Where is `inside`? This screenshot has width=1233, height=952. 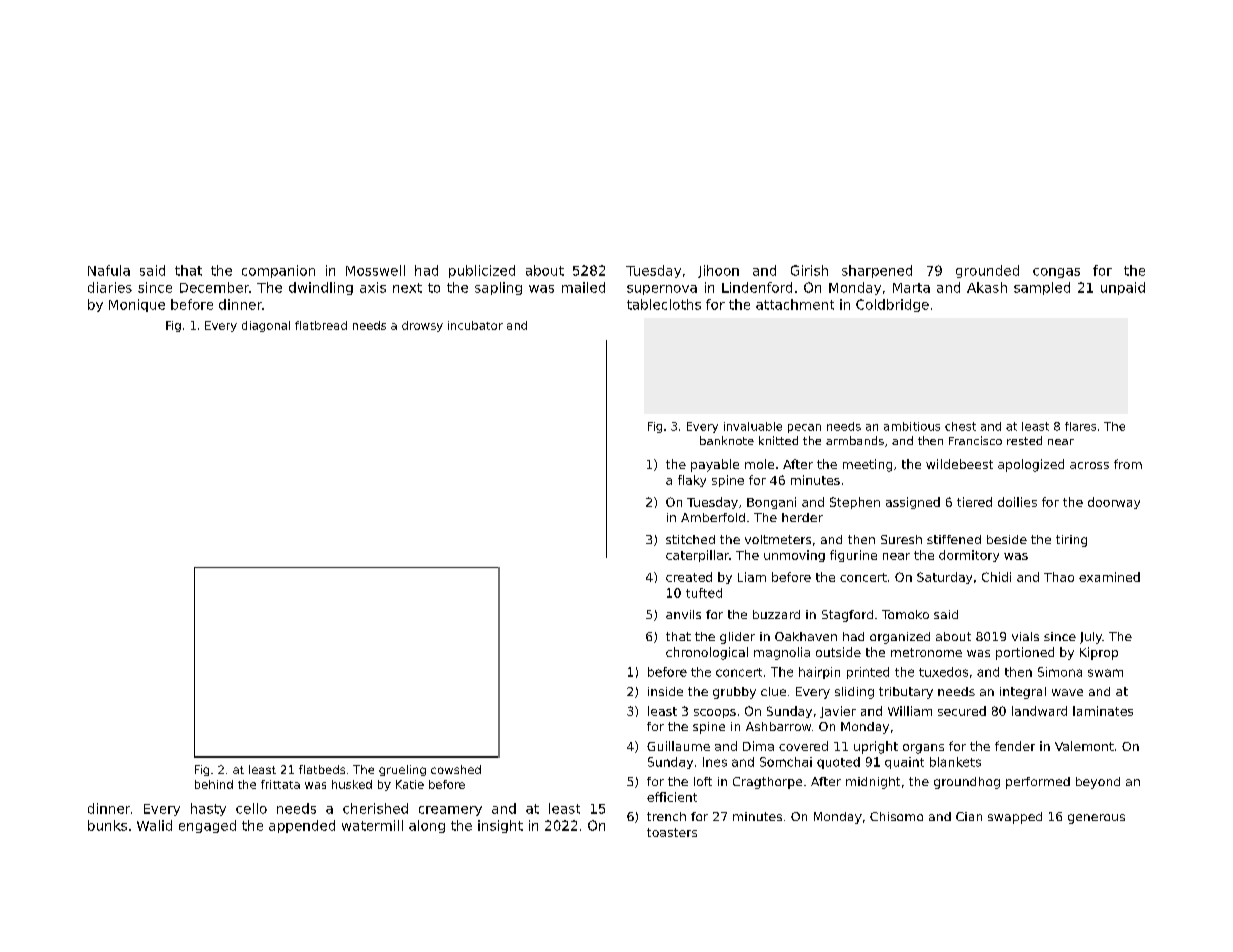 inside is located at coordinates (665, 691).
